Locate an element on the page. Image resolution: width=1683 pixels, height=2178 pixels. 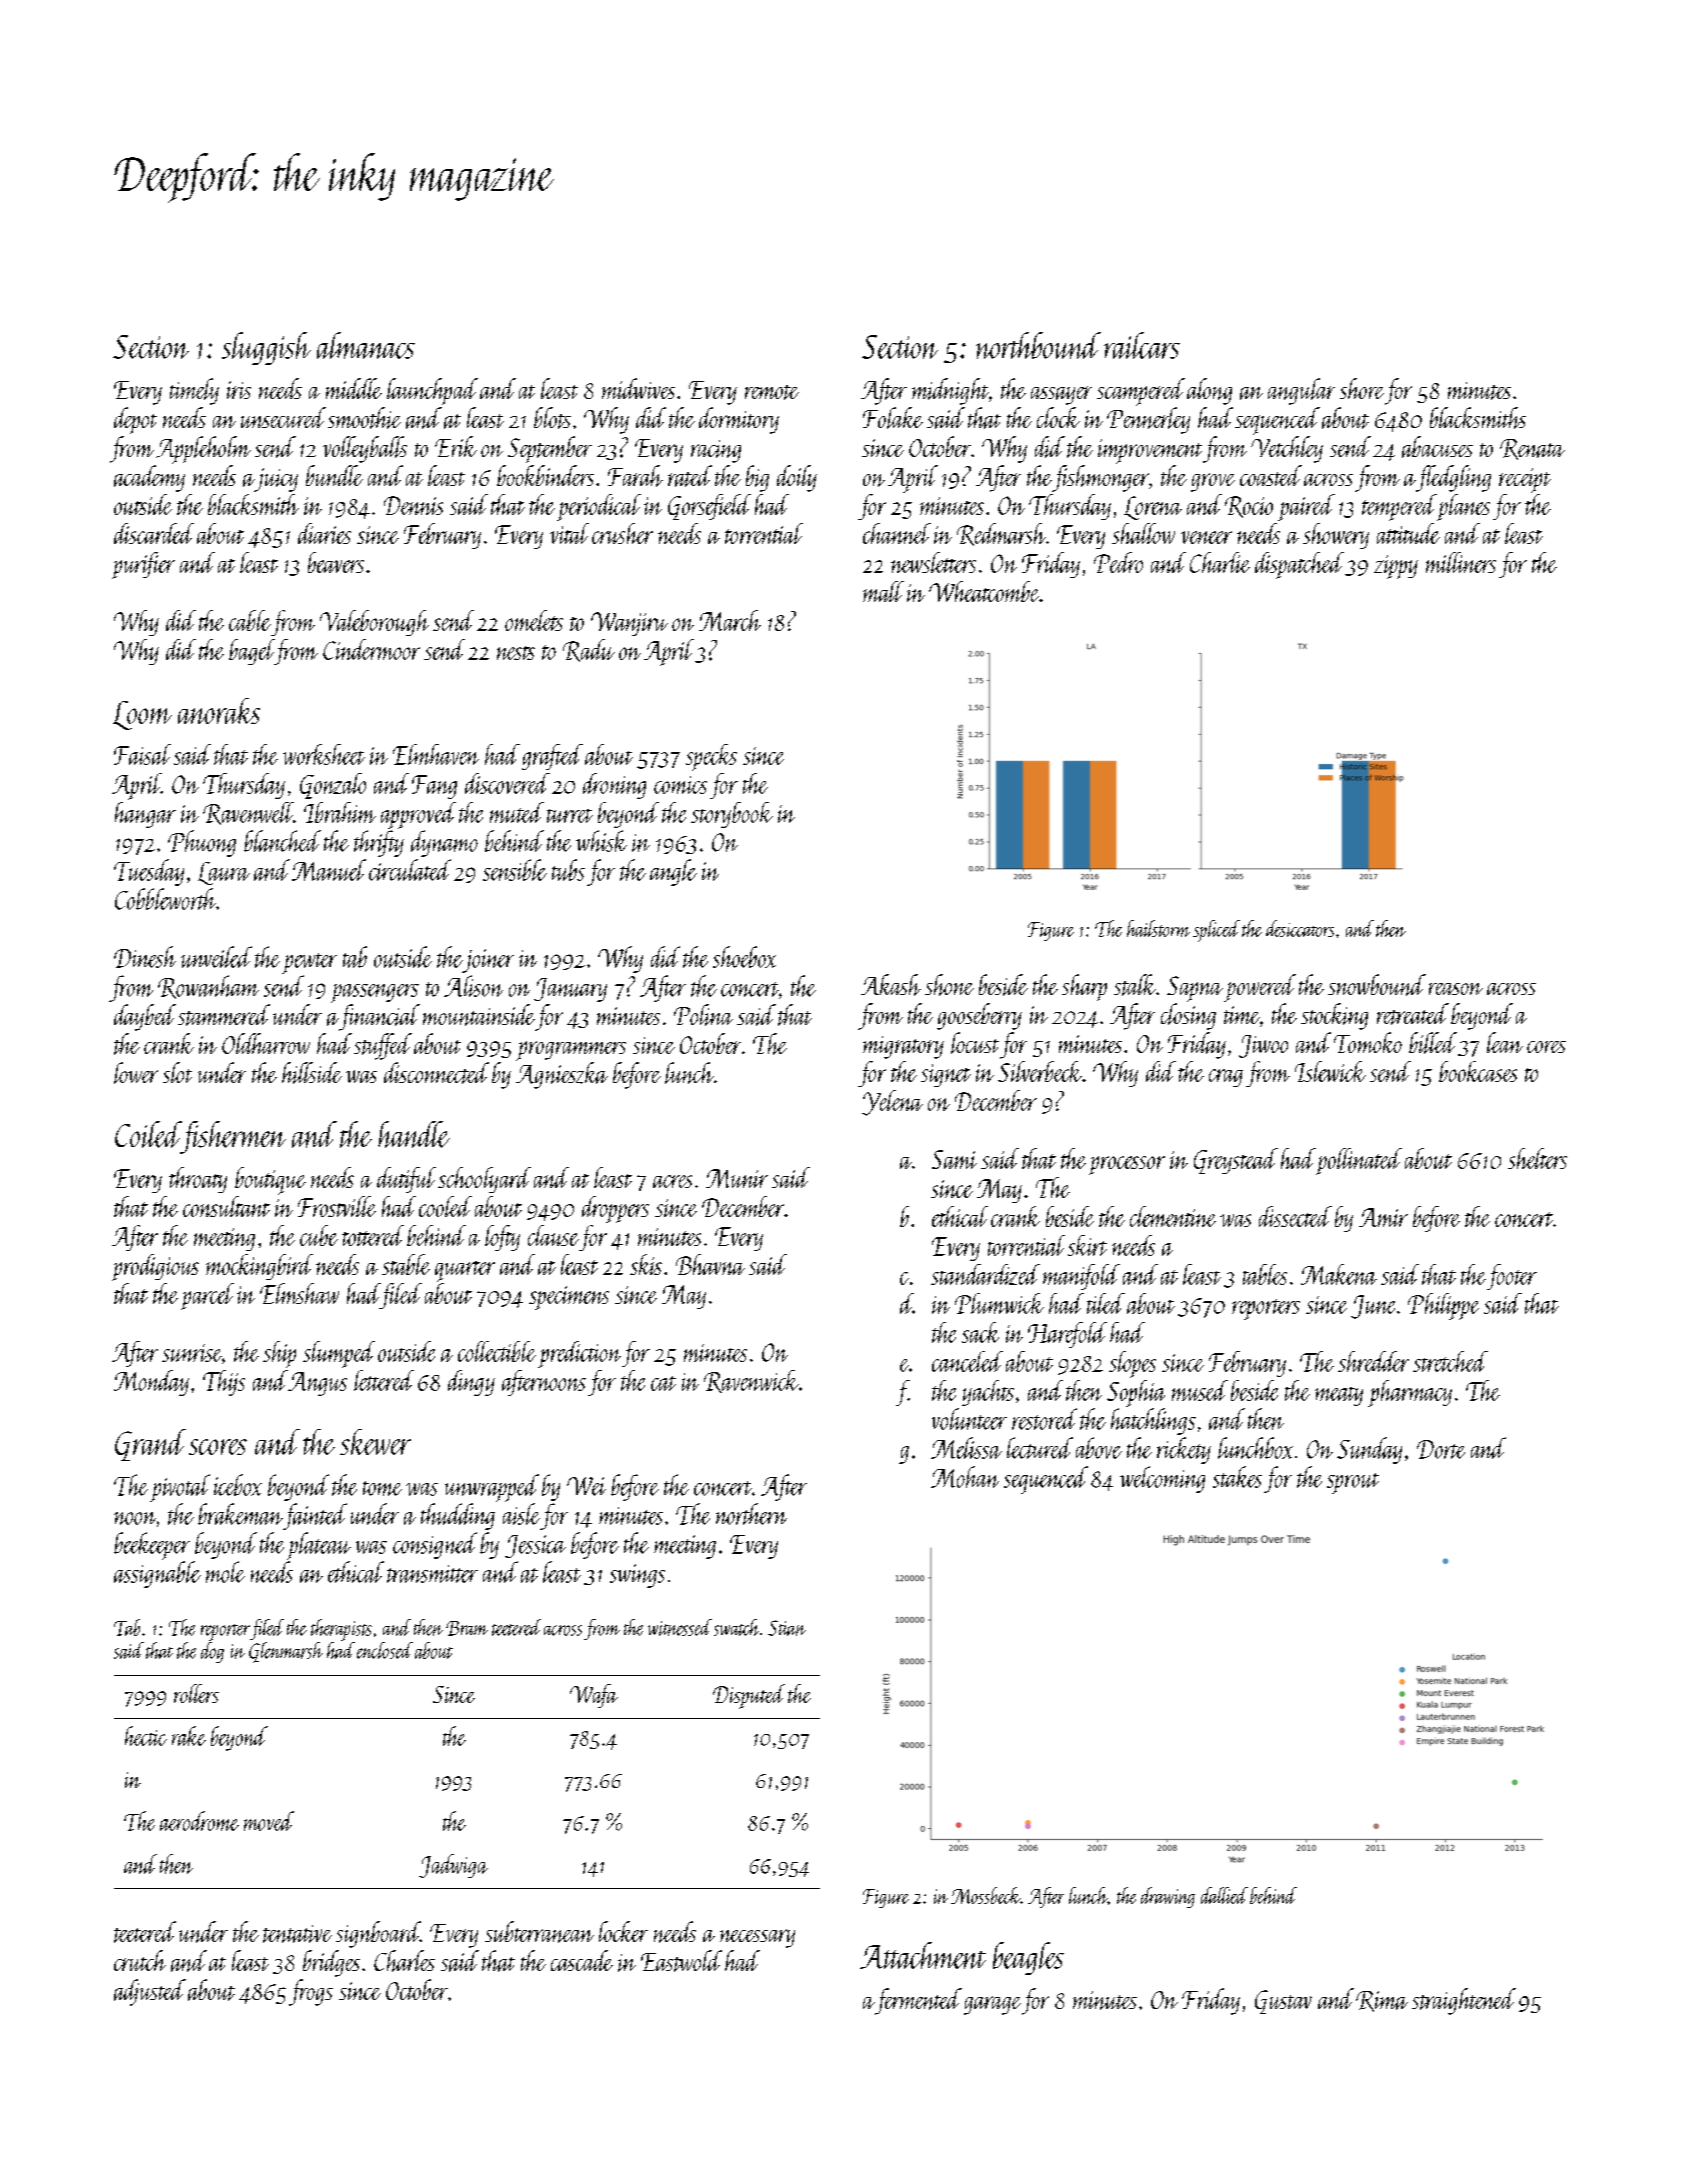
stakes is located at coordinates (1237, 1477).
